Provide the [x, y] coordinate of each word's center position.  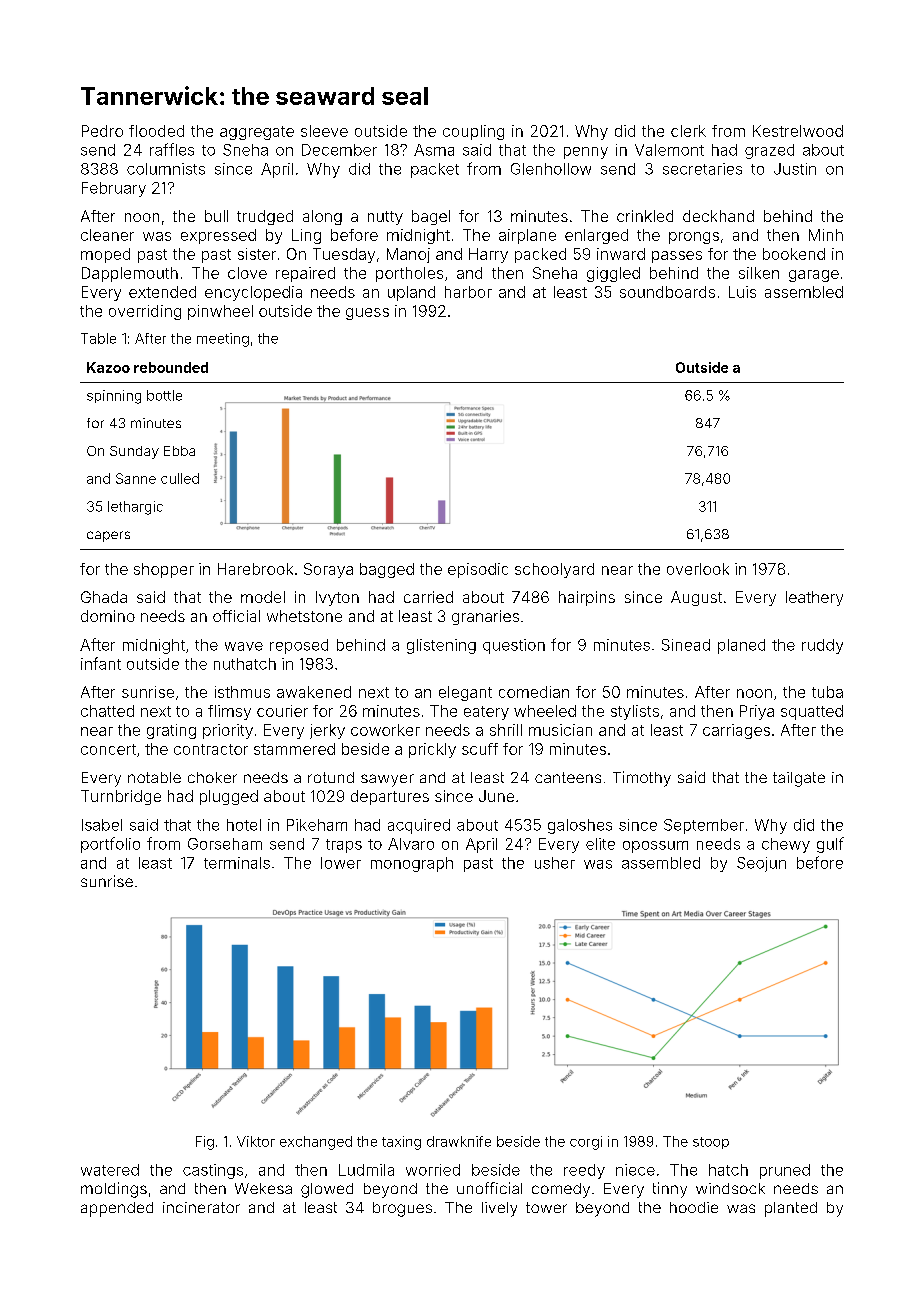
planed [741, 646]
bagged [387, 570]
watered [110, 1170]
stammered [294, 749]
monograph [412, 864]
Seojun [761, 864]
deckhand [718, 216]
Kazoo [108, 367]
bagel [431, 217]
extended [162, 292]
